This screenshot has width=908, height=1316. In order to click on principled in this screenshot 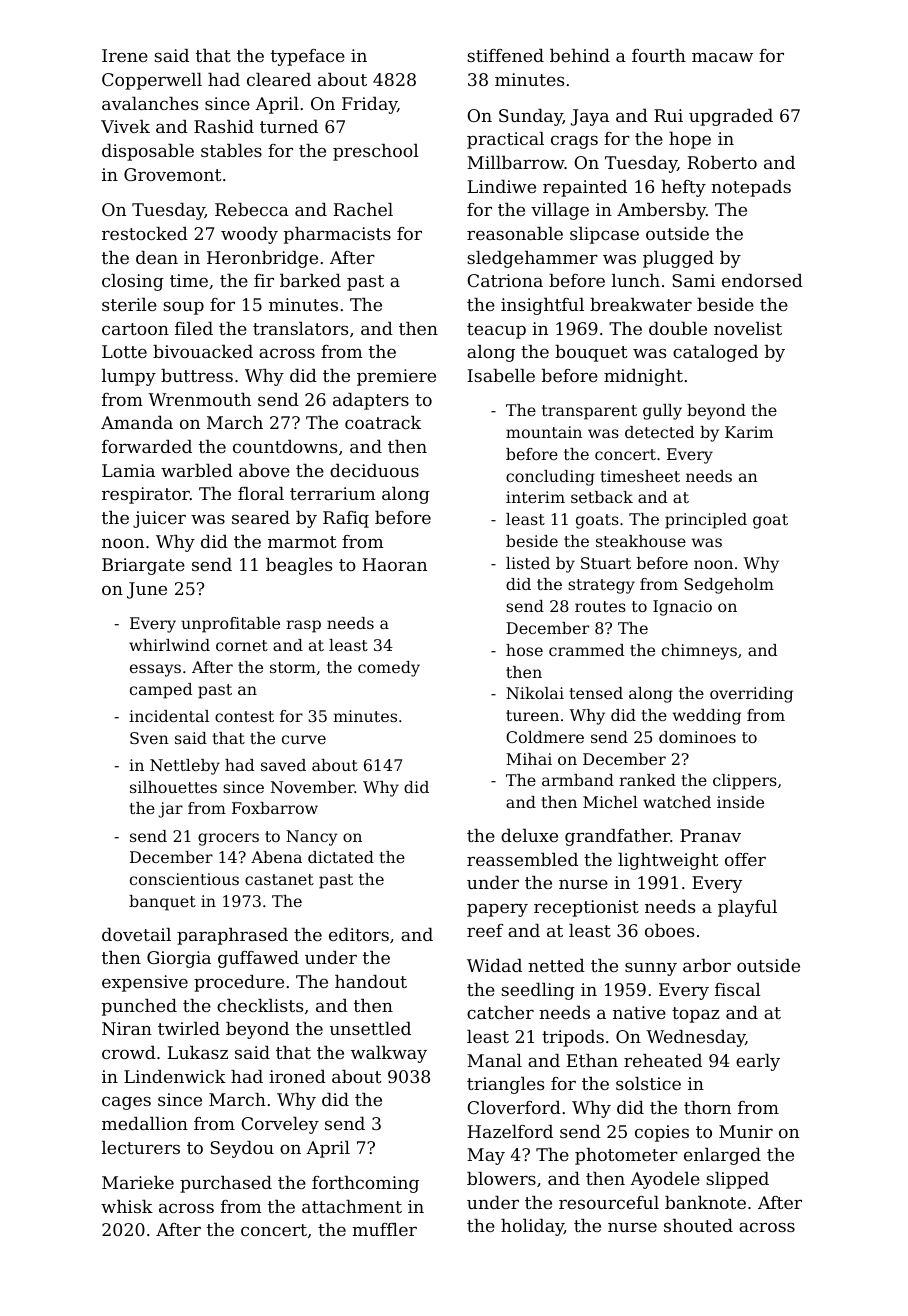, I will do `click(706, 521)`.
